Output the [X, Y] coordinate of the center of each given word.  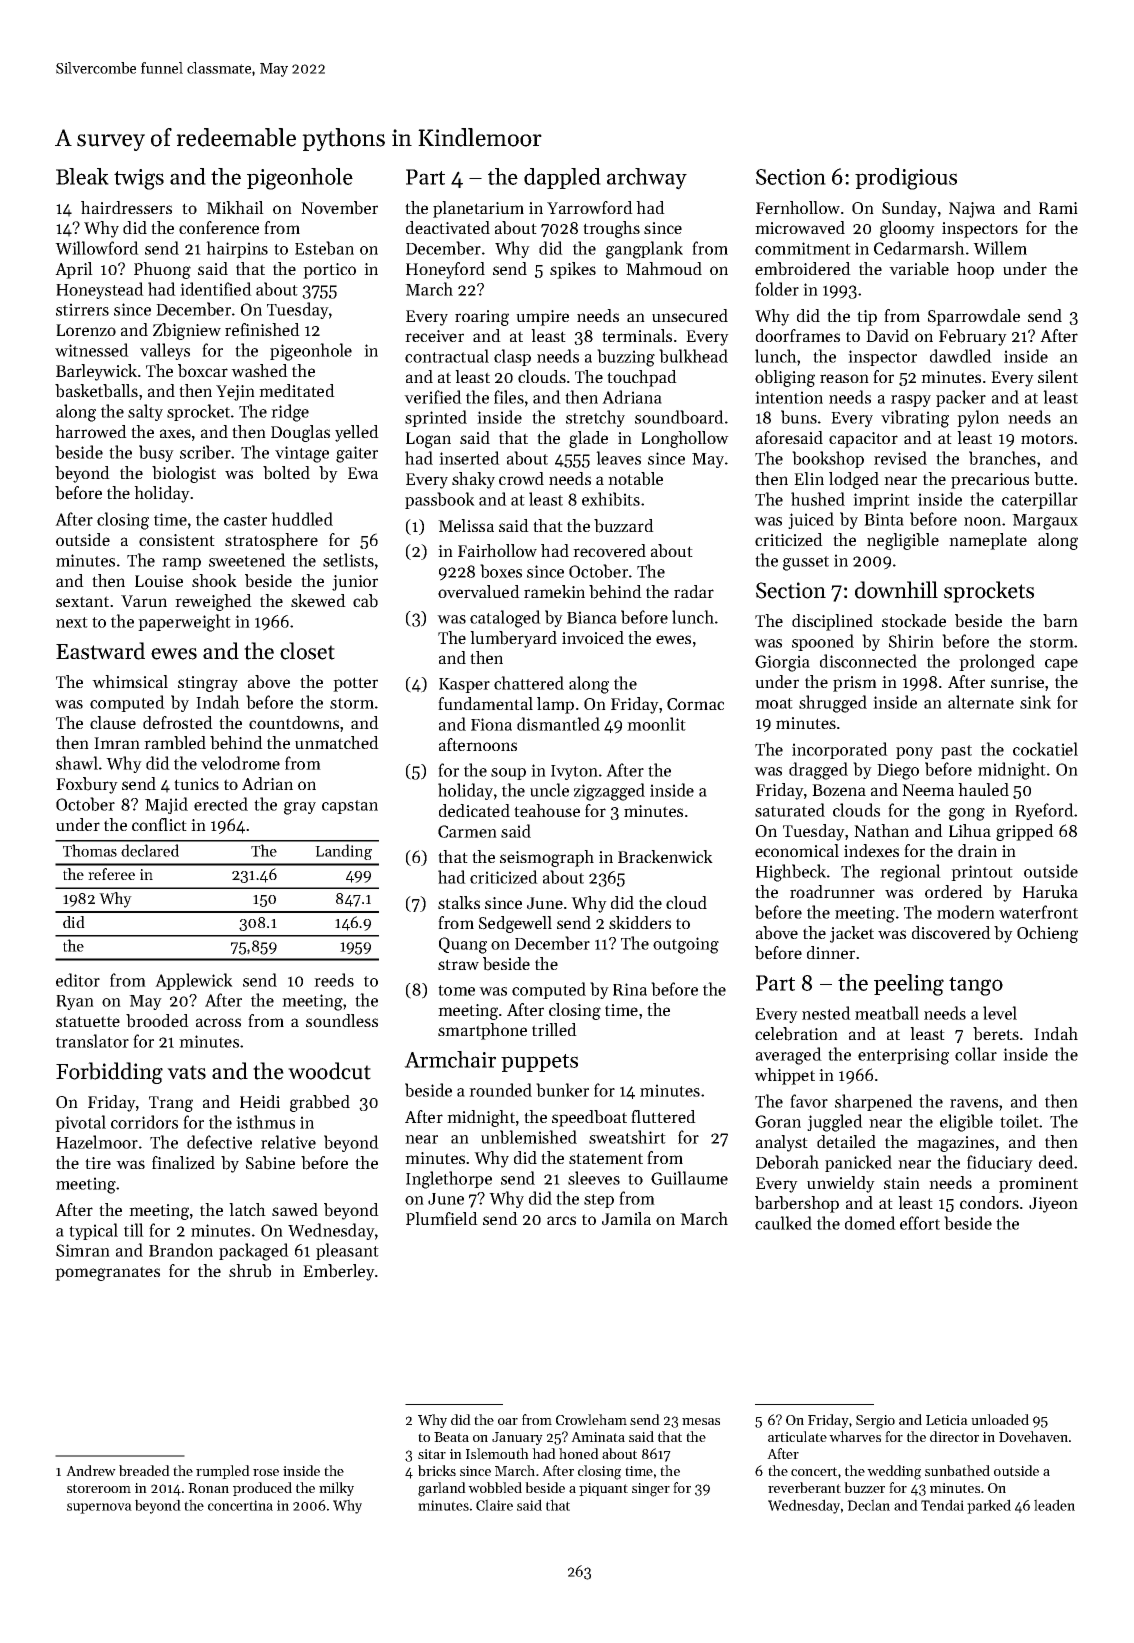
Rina [630, 989]
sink [1035, 702]
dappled [562, 178]
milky [336, 1489]
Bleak [82, 176]
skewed [318, 600]
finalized [183, 1162]
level [1000, 1013]
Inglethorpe [449, 1180]
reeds [334, 980]
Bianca [592, 617]
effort [920, 1223]
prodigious [906, 179]
